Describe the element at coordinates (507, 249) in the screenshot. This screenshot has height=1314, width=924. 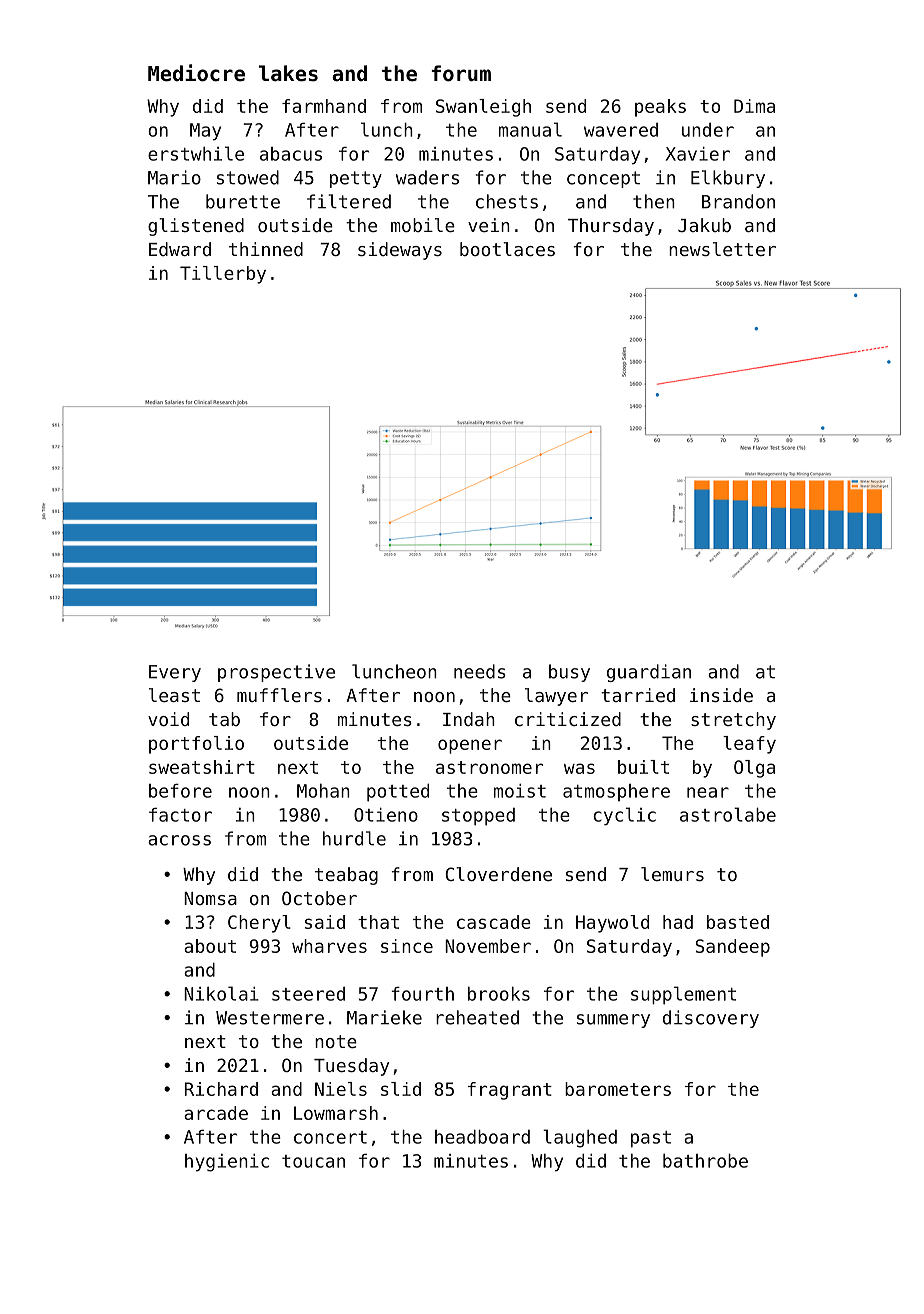
I see `bootlaces` at that location.
